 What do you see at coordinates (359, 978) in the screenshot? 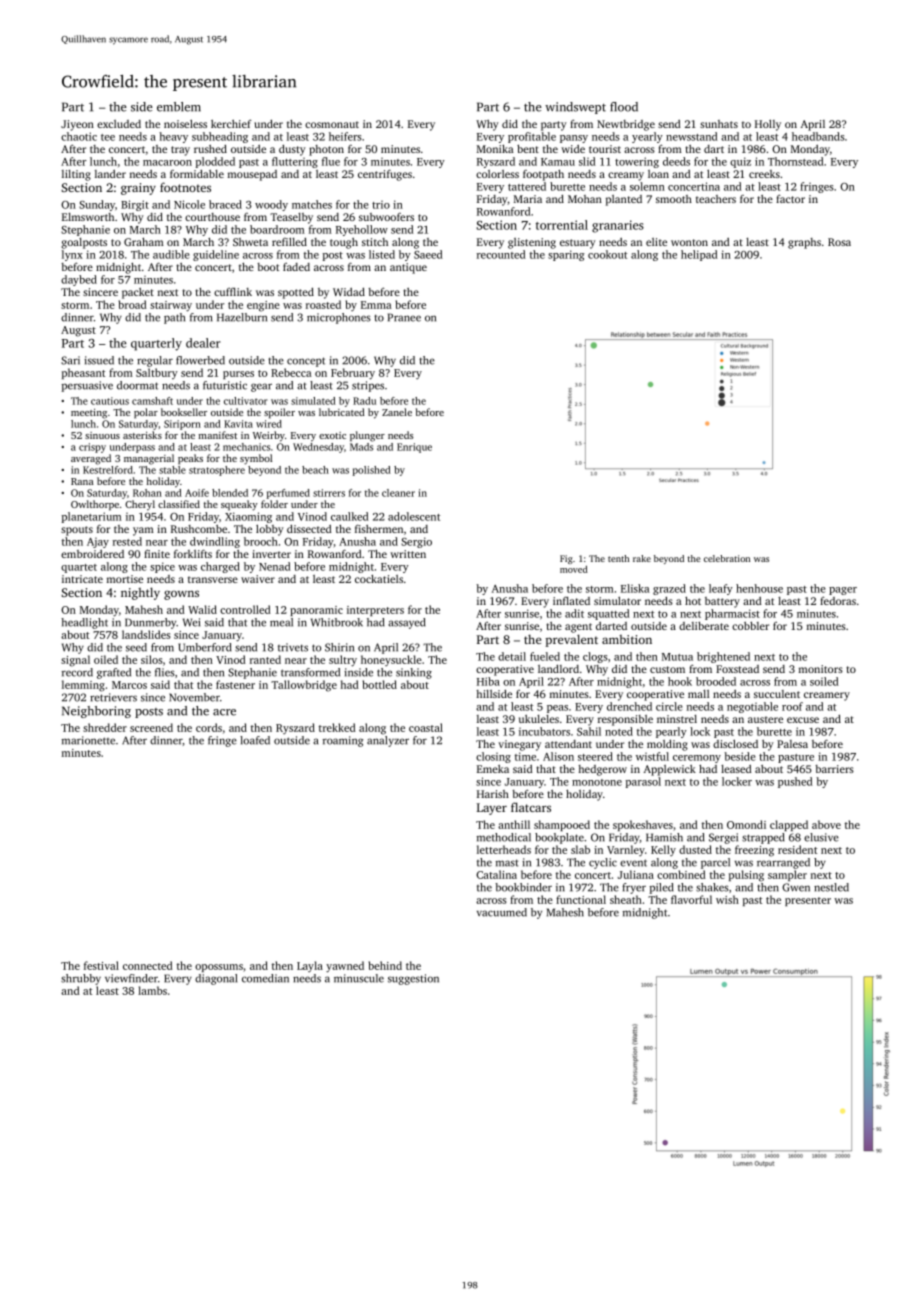
I see `minuscule` at bounding box center [359, 978].
